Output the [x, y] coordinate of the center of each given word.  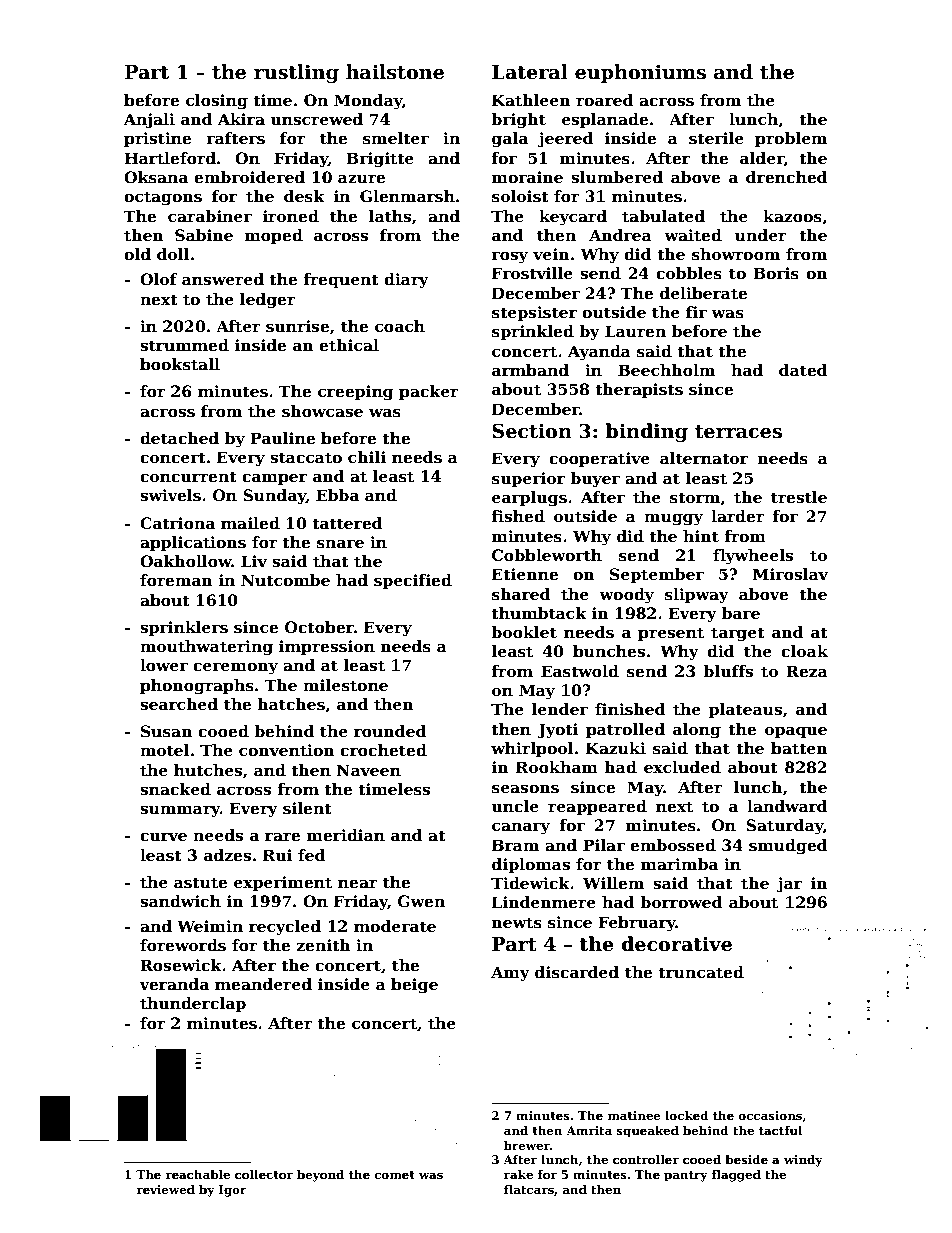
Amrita [589, 1130]
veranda [174, 984]
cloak [804, 651]
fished [518, 516]
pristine [157, 139]
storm [695, 498]
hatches [291, 704]
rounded [390, 731]
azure [361, 178]
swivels [170, 495]
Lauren [635, 331]
